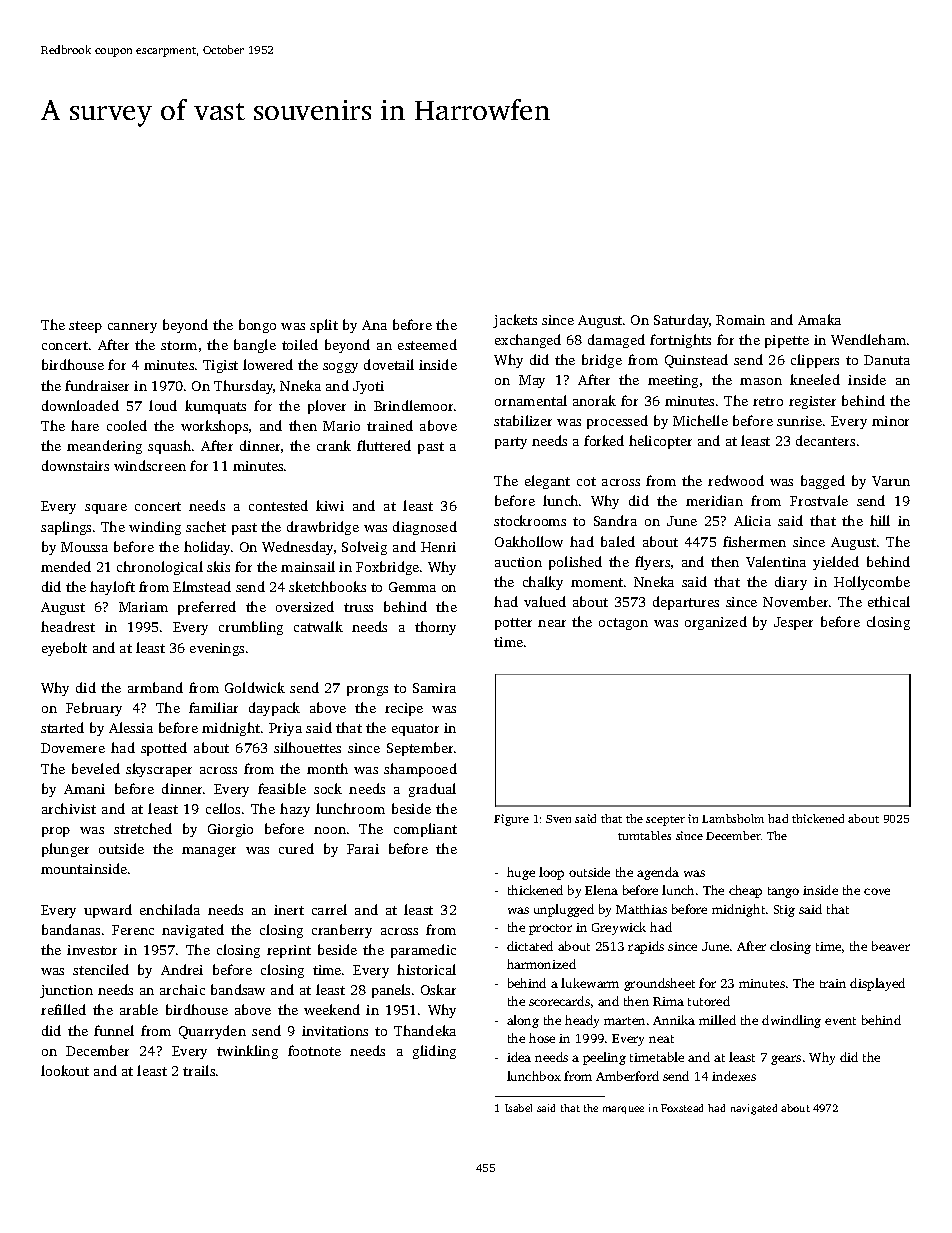 This screenshot has width=952, height=1233. Describe the element at coordinates (823, 482) in the screenshot. I see `bagged` at that location.
